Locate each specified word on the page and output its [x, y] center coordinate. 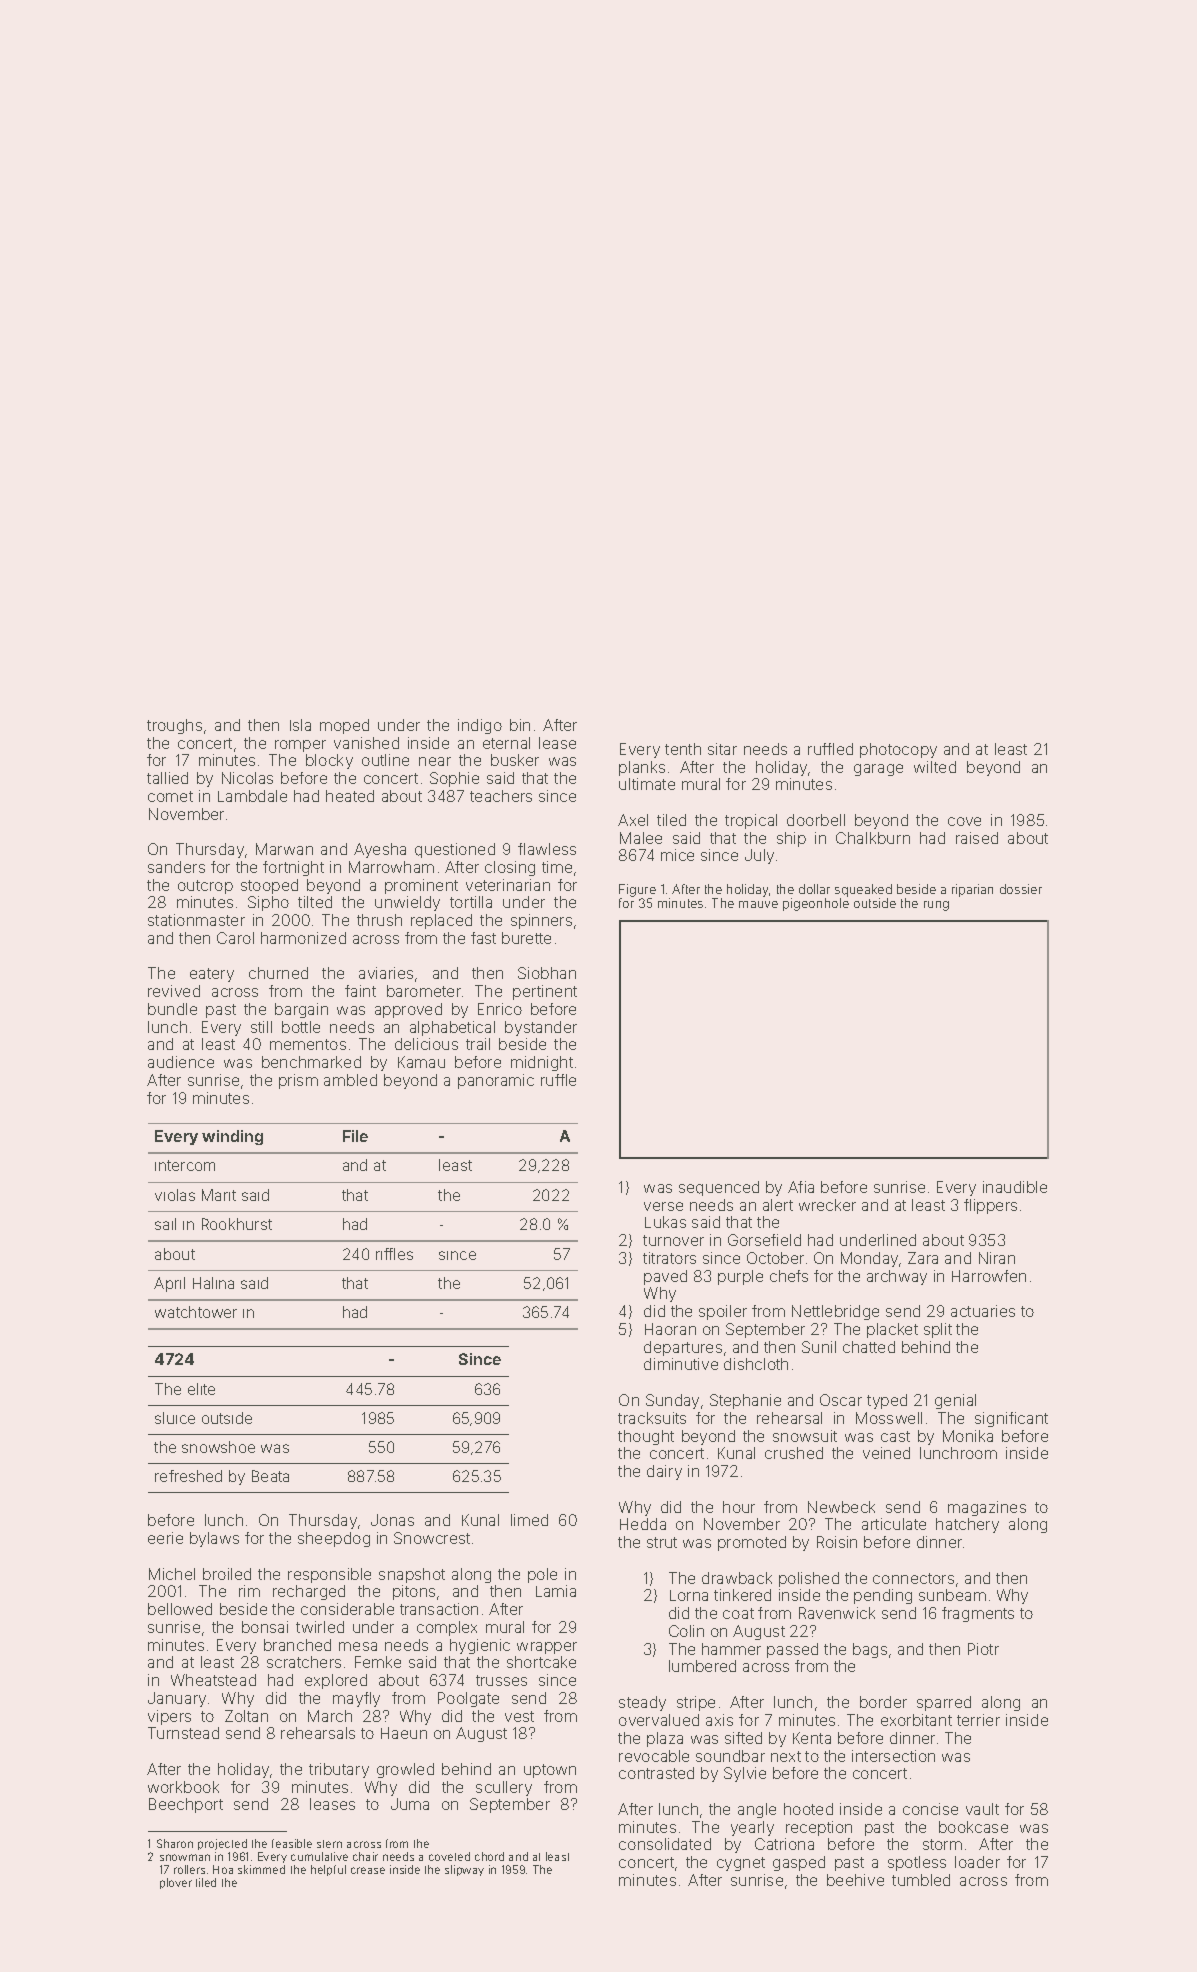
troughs [174, 726]
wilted [935, 767]
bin [520, 725]
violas [175, 1195]
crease [368, 1870]
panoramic [496, 1081]
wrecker [827, 1205]
